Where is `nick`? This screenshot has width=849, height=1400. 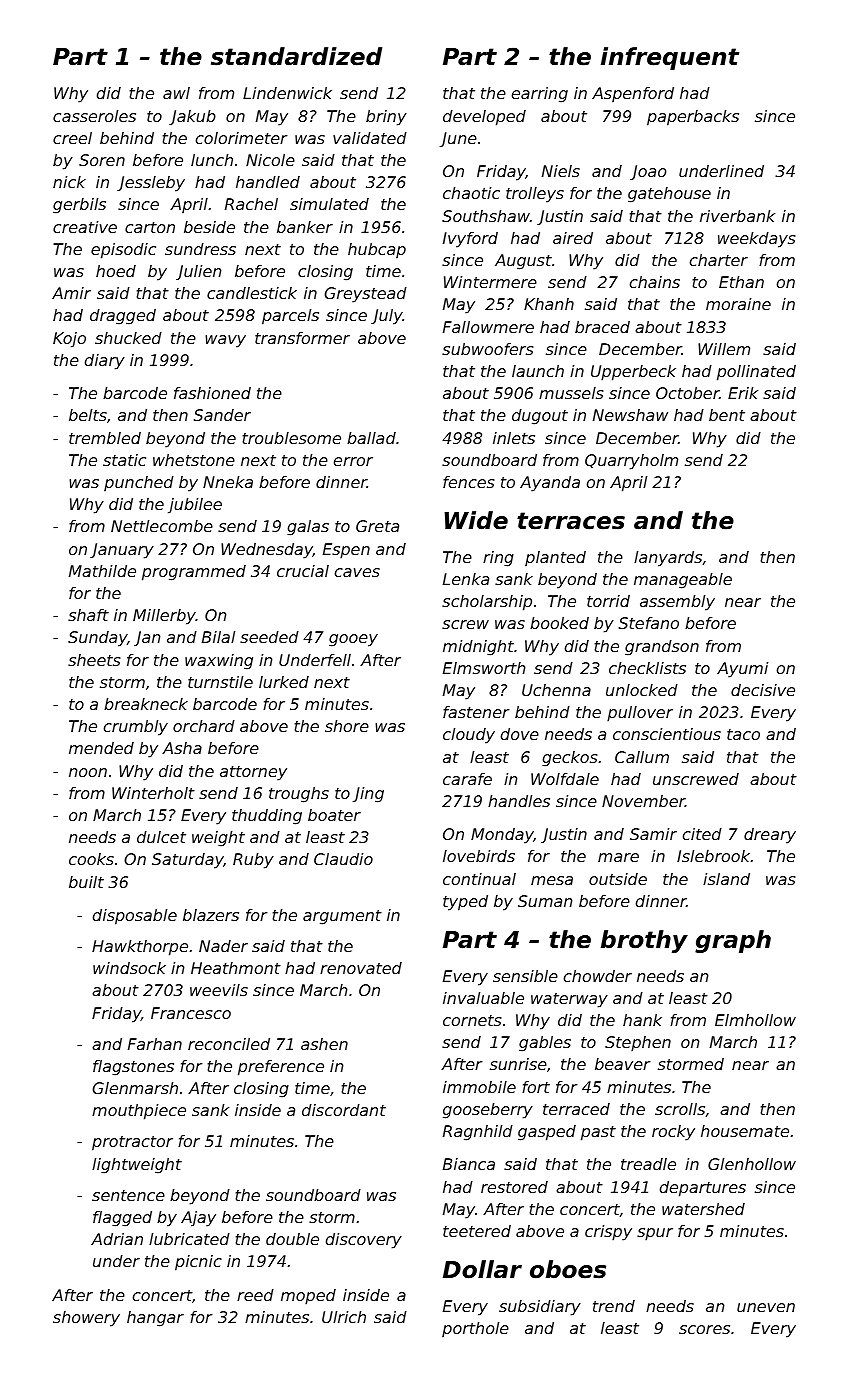
nick is located at coordinates (69, 182).
